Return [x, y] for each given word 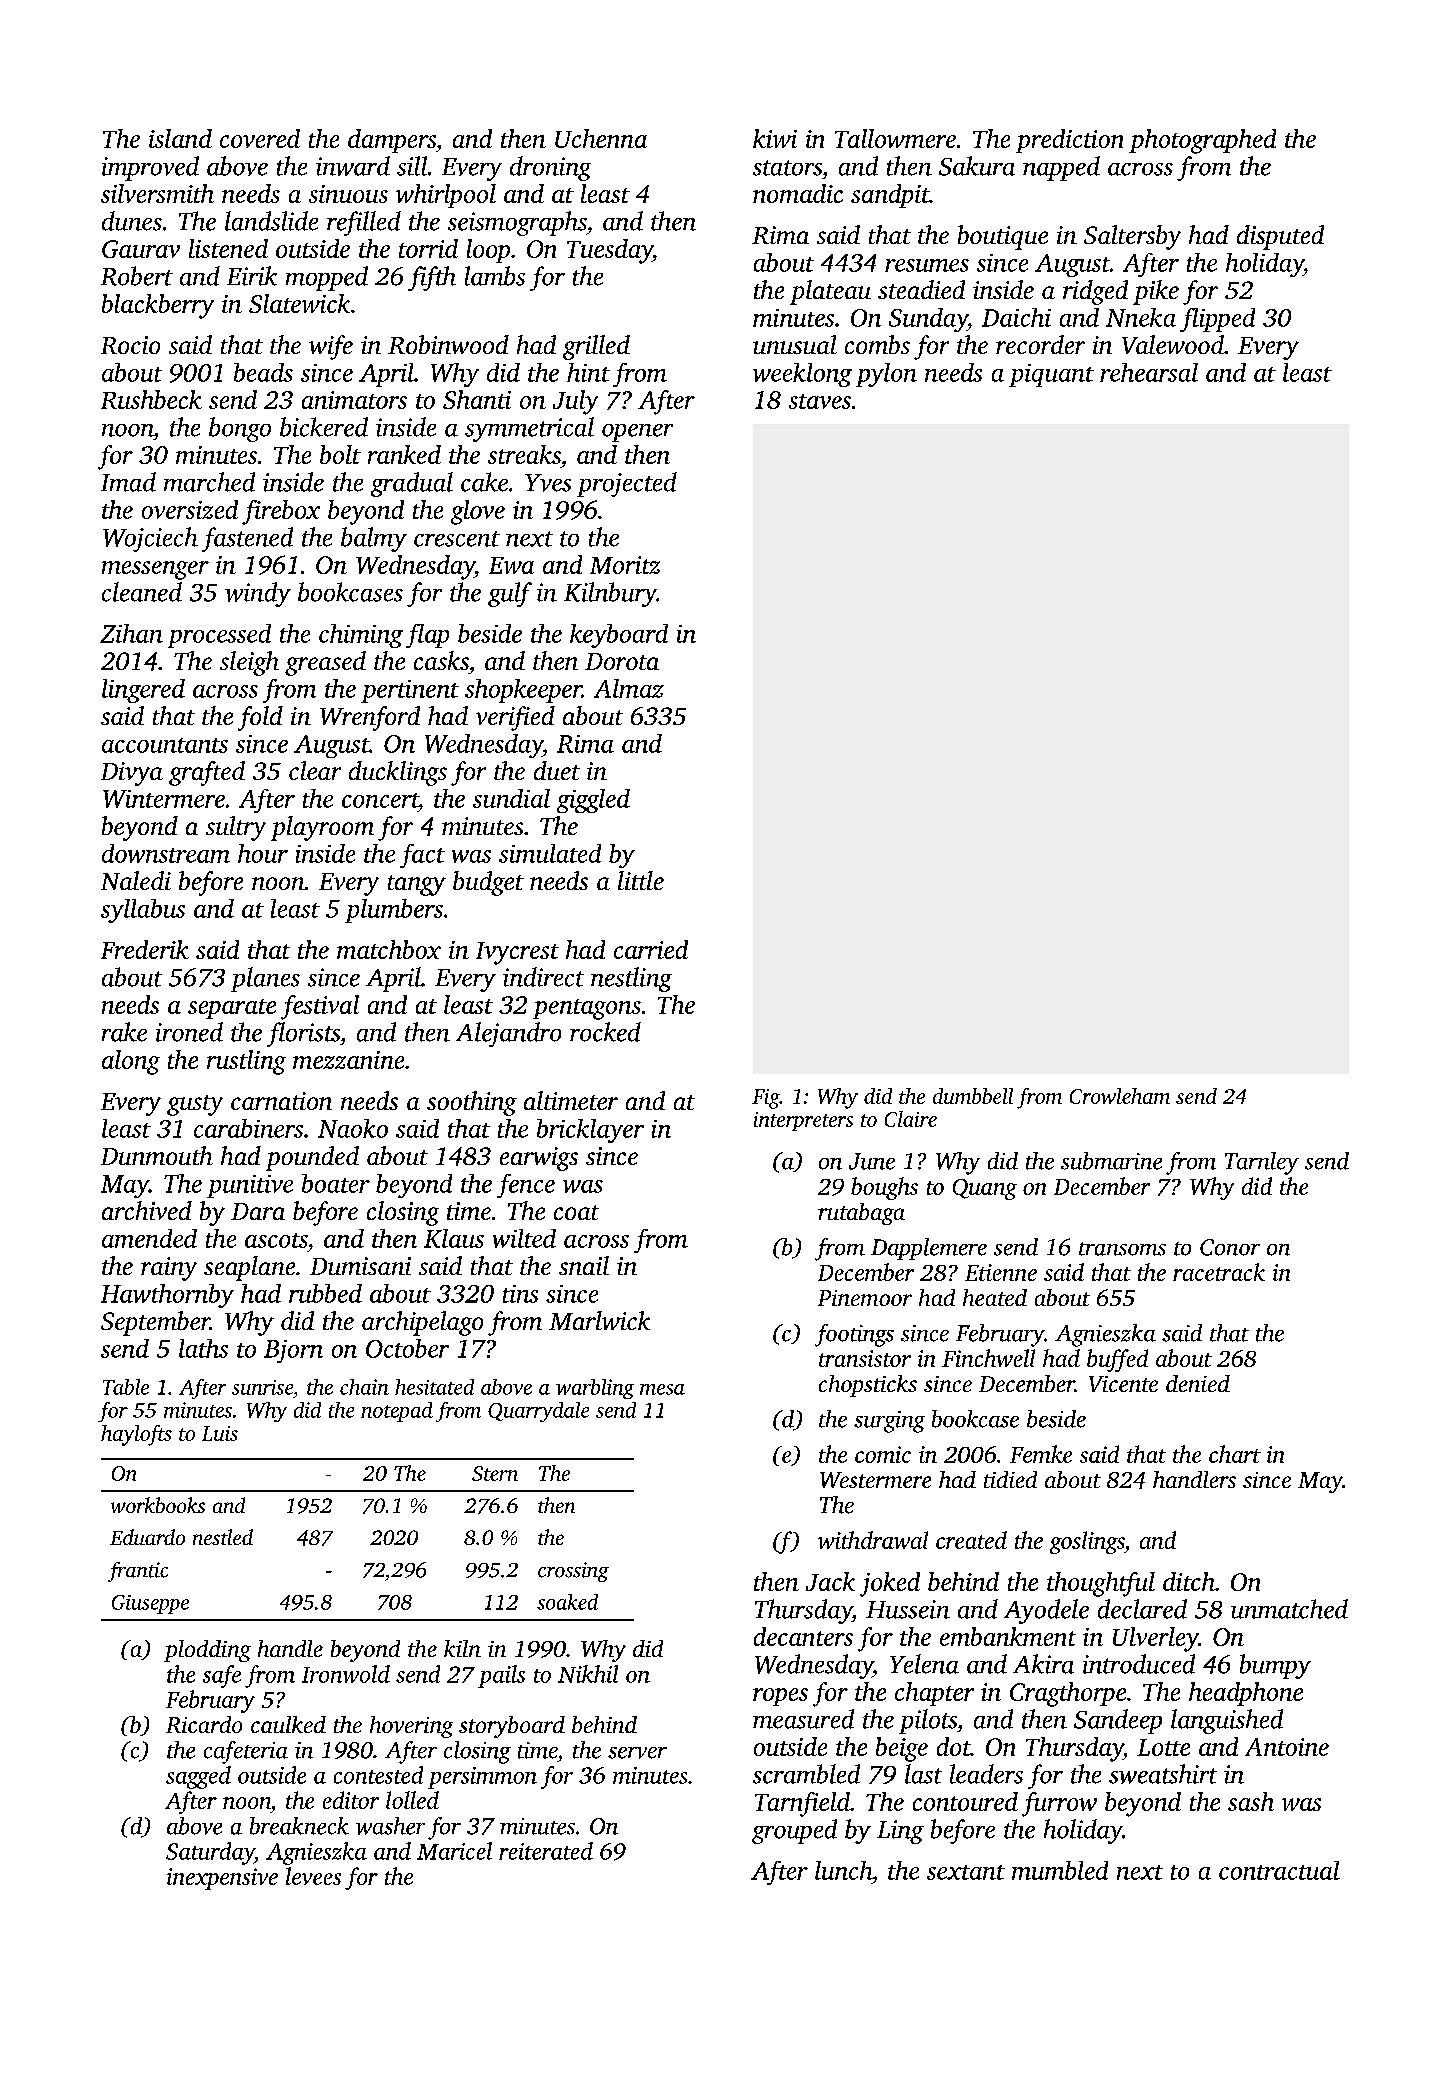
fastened [247, 539]
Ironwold [346, 1674]
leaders [986, 1774]
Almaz [629, 688]
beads [263, 372]
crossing [573, 1572]
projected [627, 484]
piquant [1051, 375]
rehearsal [1149, 372]
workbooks [158, 1505]
